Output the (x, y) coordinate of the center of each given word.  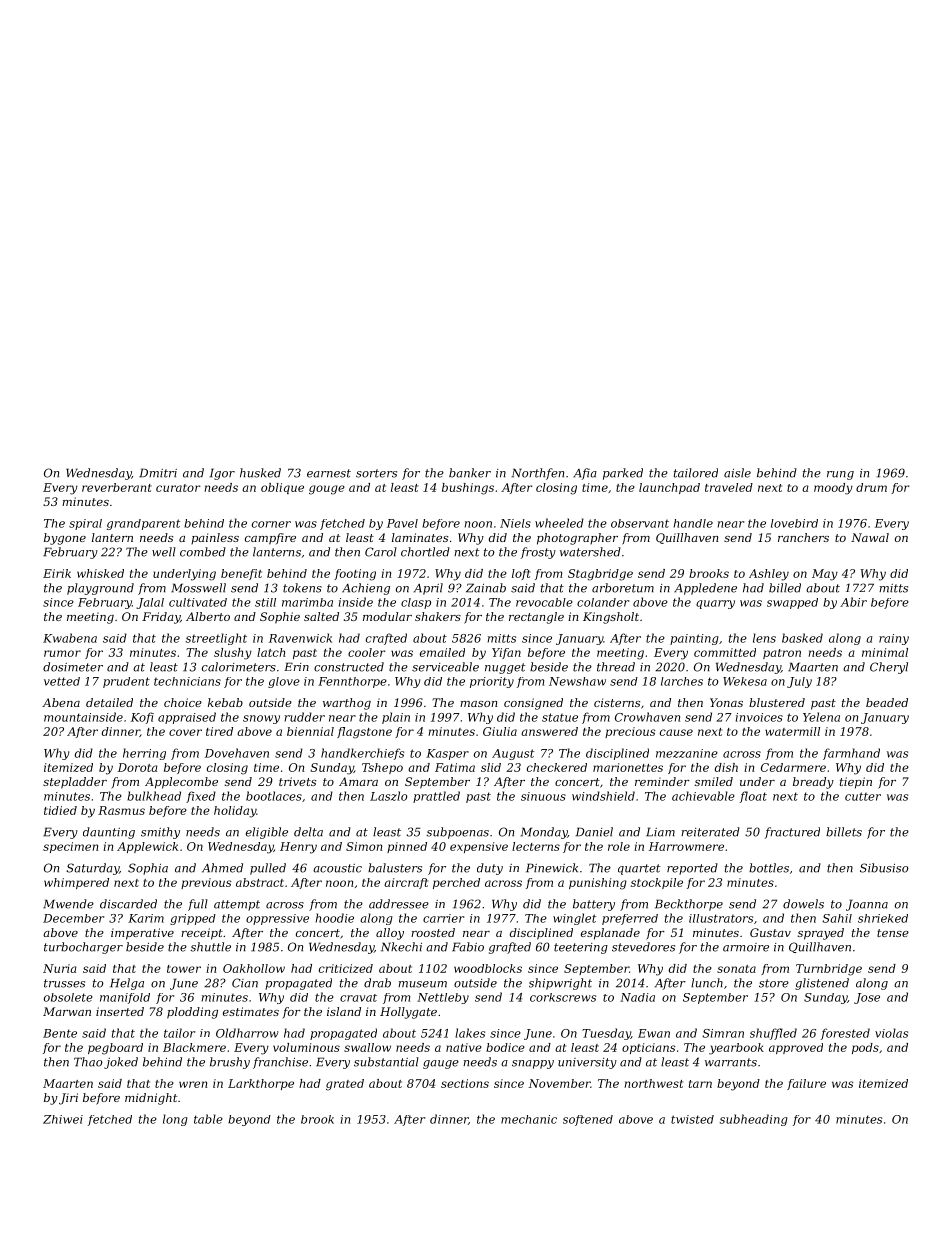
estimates (251, 1011)
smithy (160, 833)
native (464, 1047)
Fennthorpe (352, 682)
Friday (161, 618)
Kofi (142, 718)
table (208, 1119)
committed (725, 652)
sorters (376, 473)
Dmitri (158, 473)
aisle (737, 473)
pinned (407, 847)
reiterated (710, 832)
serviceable (445, 667)
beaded (887, 702)
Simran (723, 1033)
